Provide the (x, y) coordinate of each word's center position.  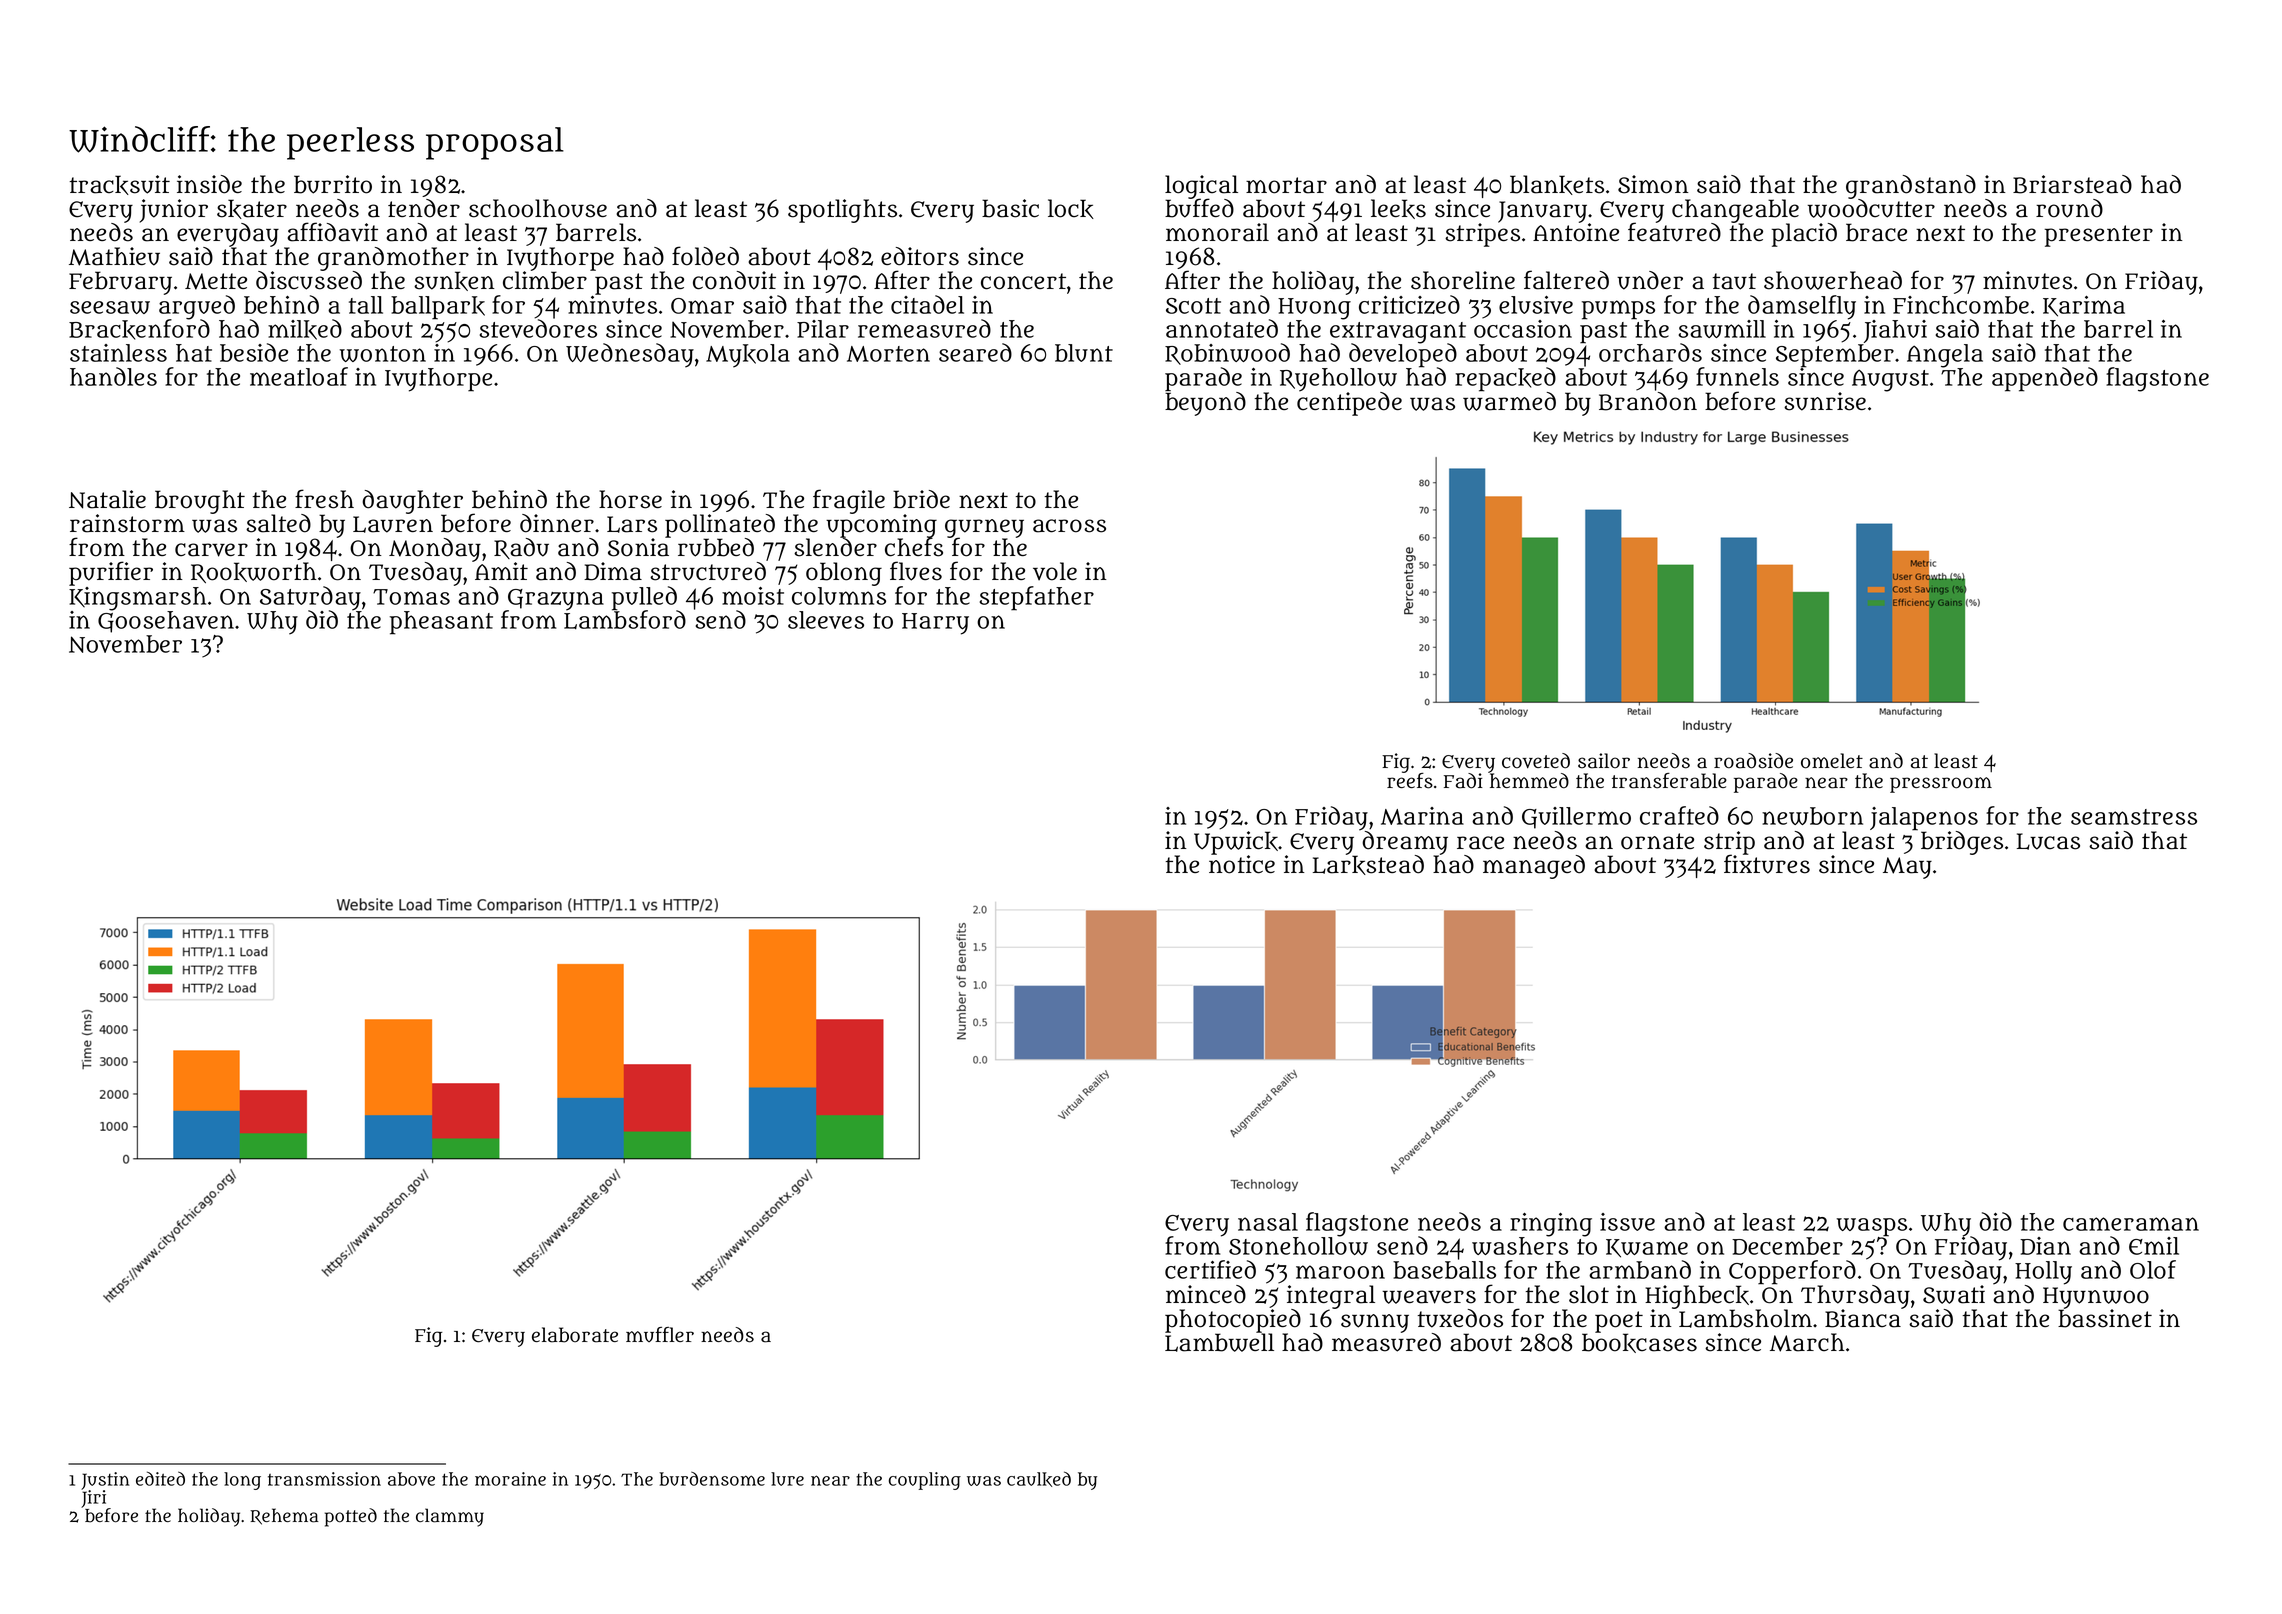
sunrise (1825, 401)
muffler (660, 1334)
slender (835, 547)
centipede (1349, 404)
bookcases (1639, 1343)
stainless (118, 353)
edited (160, 1478)
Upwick (1236, 843)
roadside (1753, 761)
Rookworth (254, 572)
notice (1242, 864)
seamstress (2134, 817)
